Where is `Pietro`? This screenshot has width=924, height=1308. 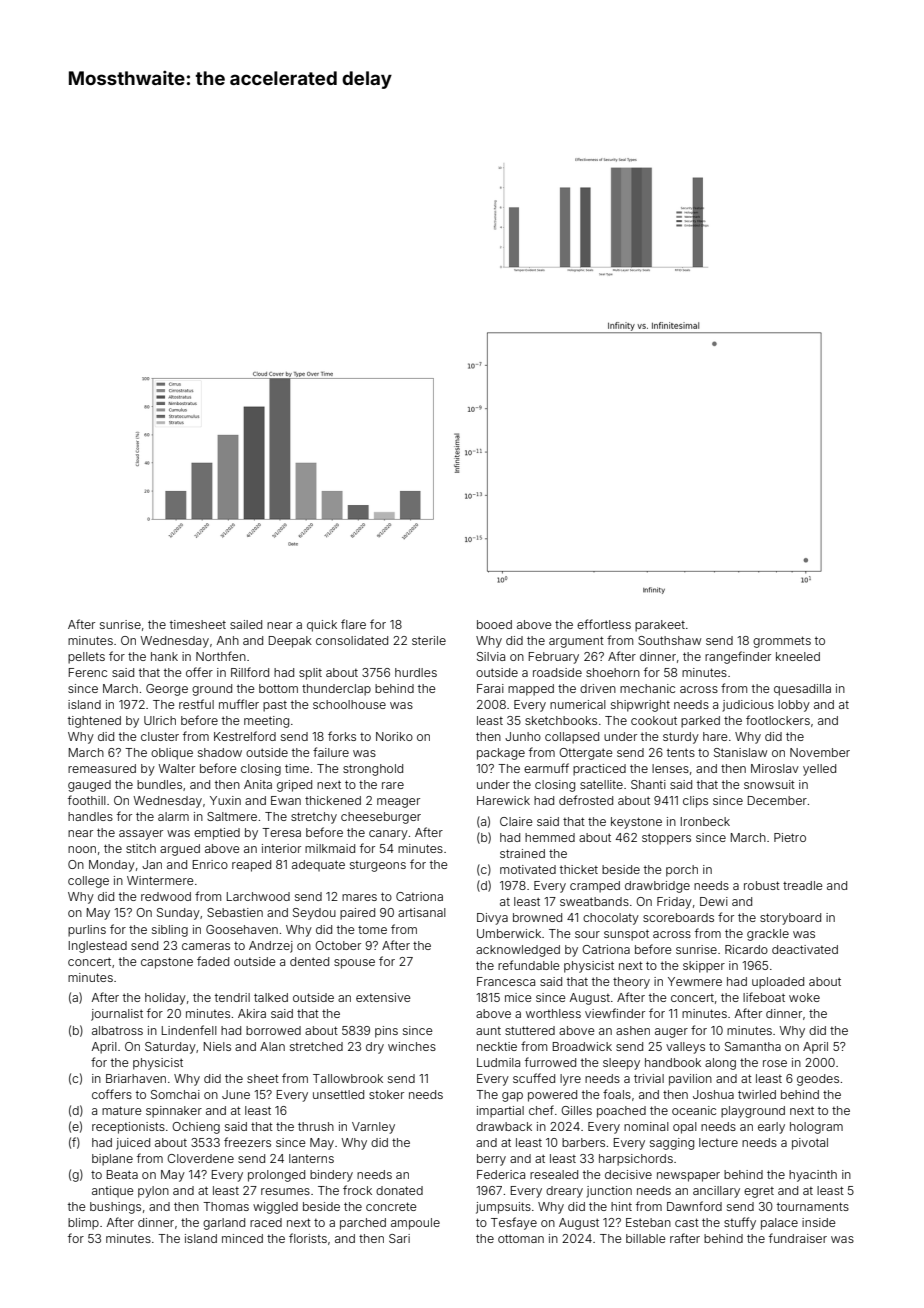 Pietro is located at coordinates (790, 837).
